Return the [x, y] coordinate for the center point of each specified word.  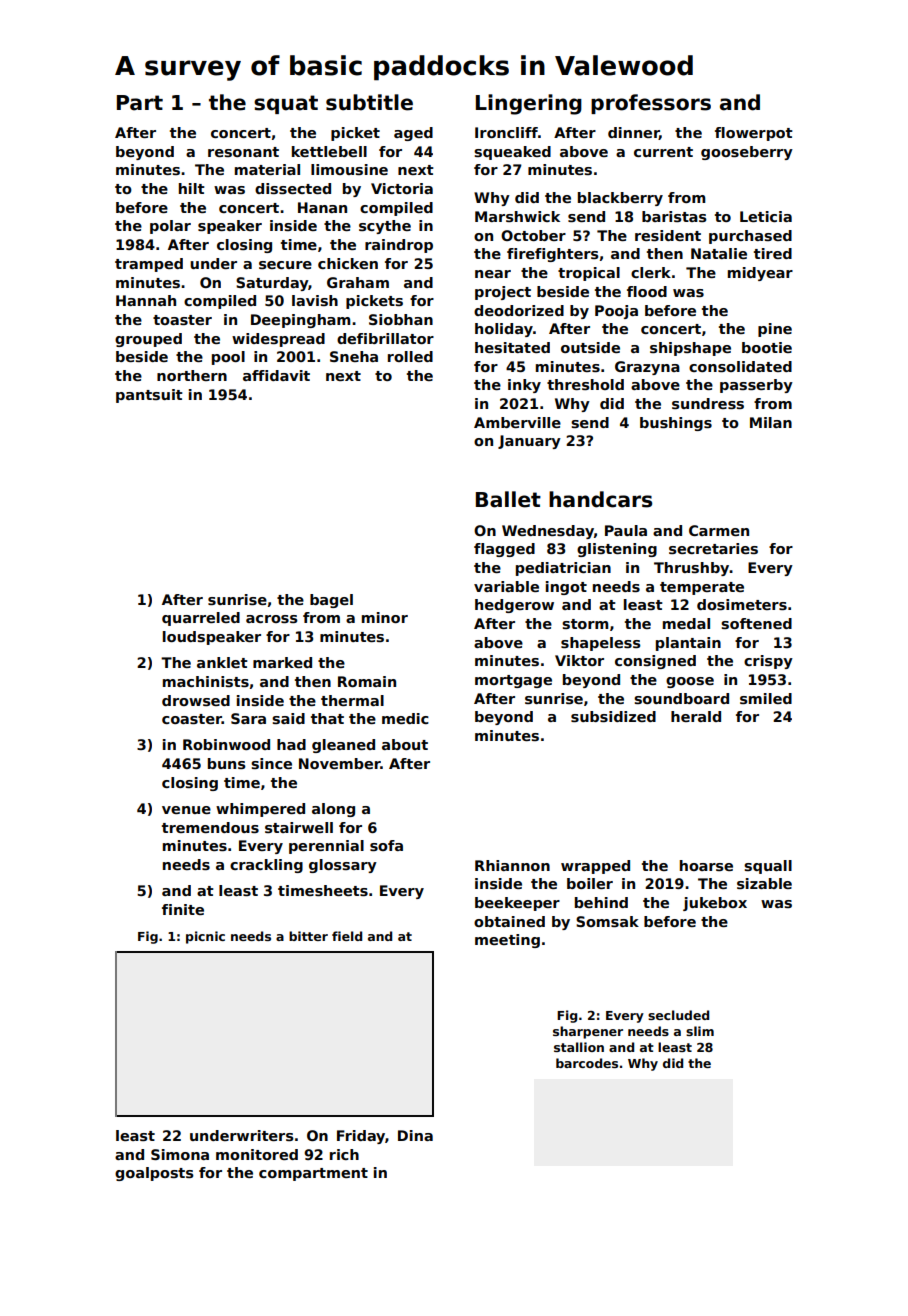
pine [775, 330]
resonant [243, 152]
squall [768, 867]
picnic [205, 937]
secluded [678, 1015]
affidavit [276, 375]
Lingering [529, 104]
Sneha [354, 356]
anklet [222, 662]
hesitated [512, 347]
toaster [182, 320]
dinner [633, 133]
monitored [257, 1154]
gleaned [343, 746]
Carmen [719, 530]
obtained [509, 921]
